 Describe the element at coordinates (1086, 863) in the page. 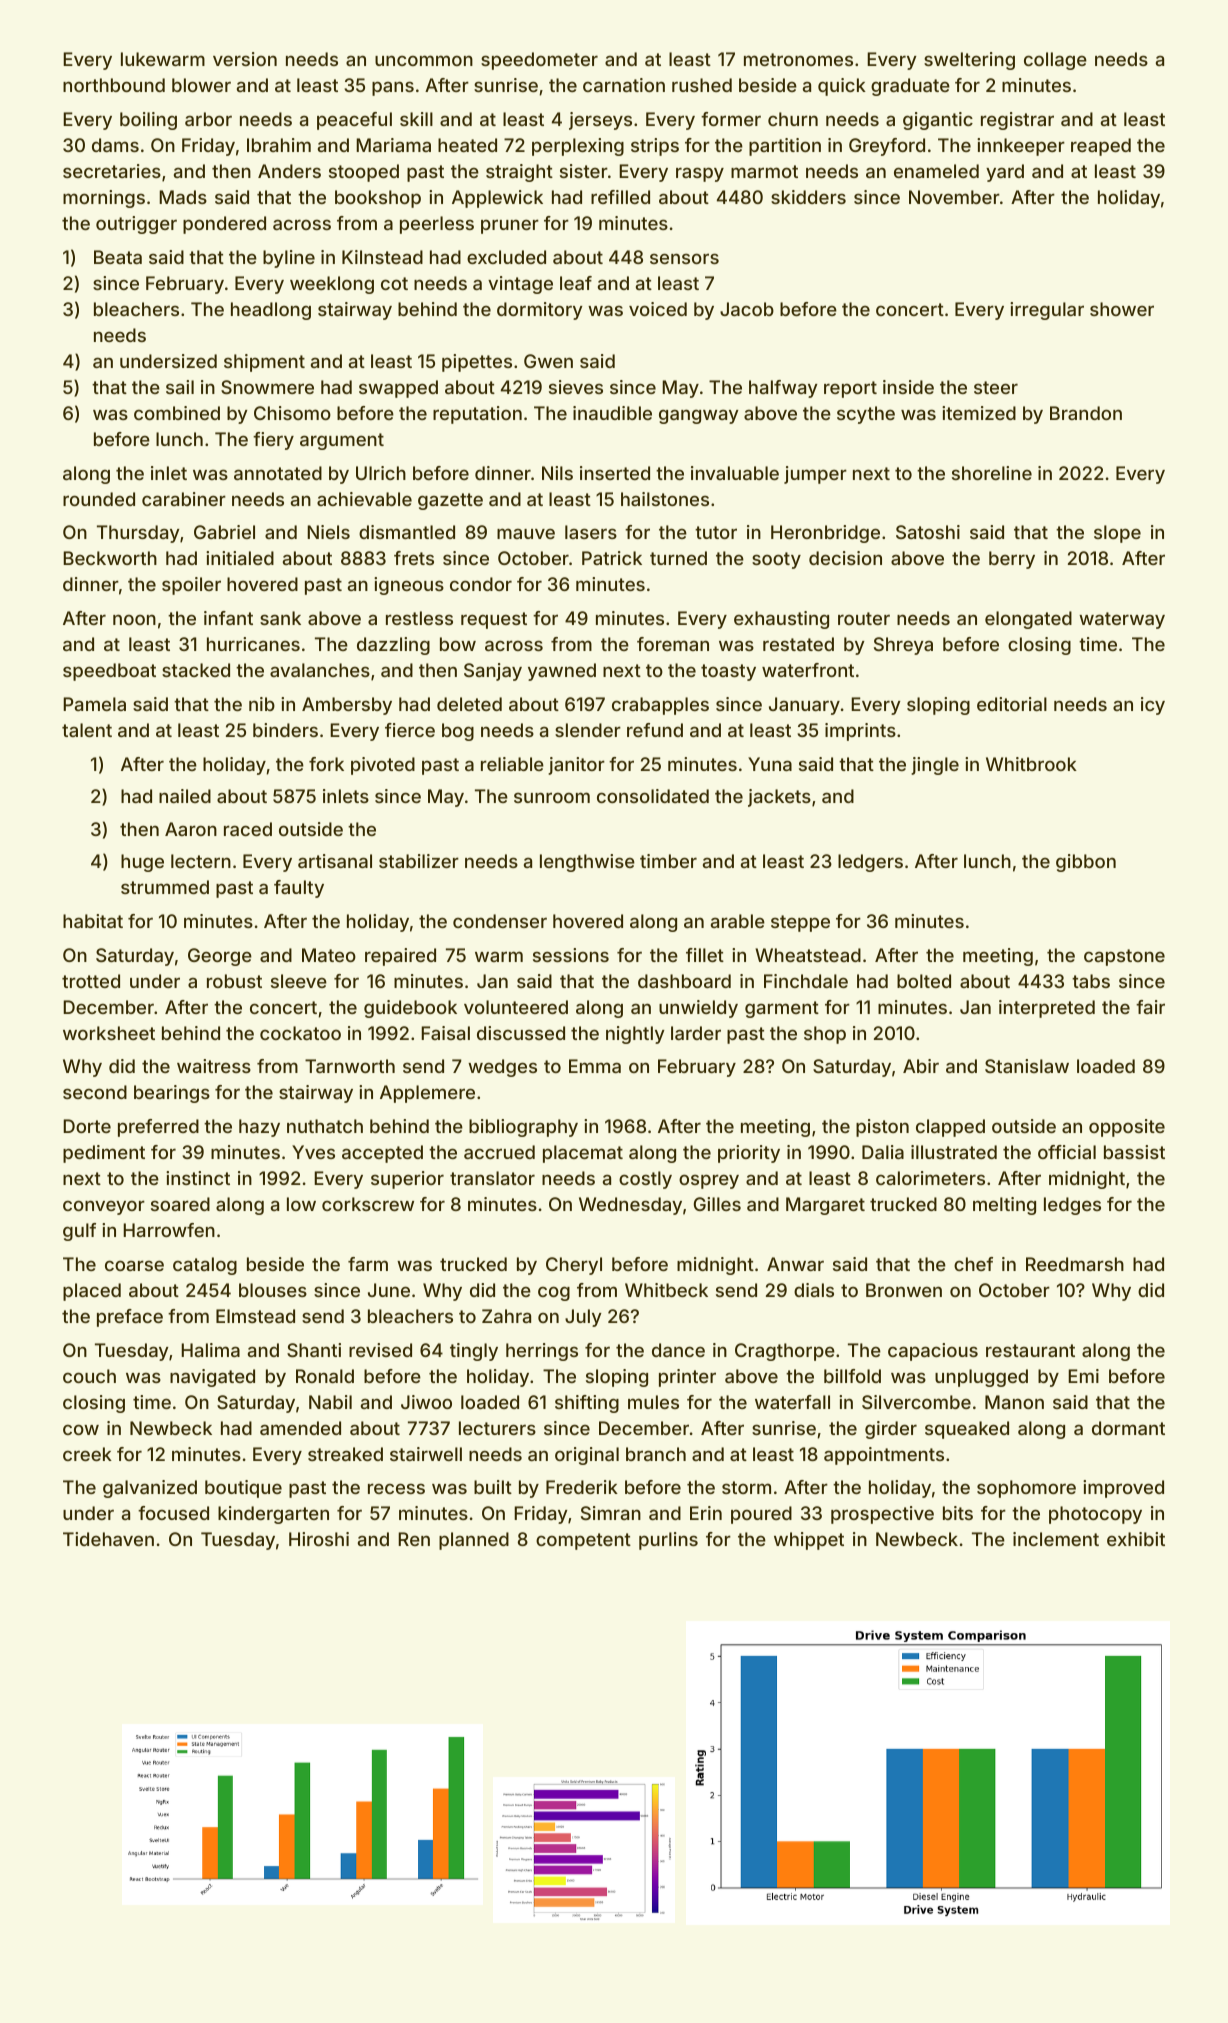

I see `gibbon` at that location.
